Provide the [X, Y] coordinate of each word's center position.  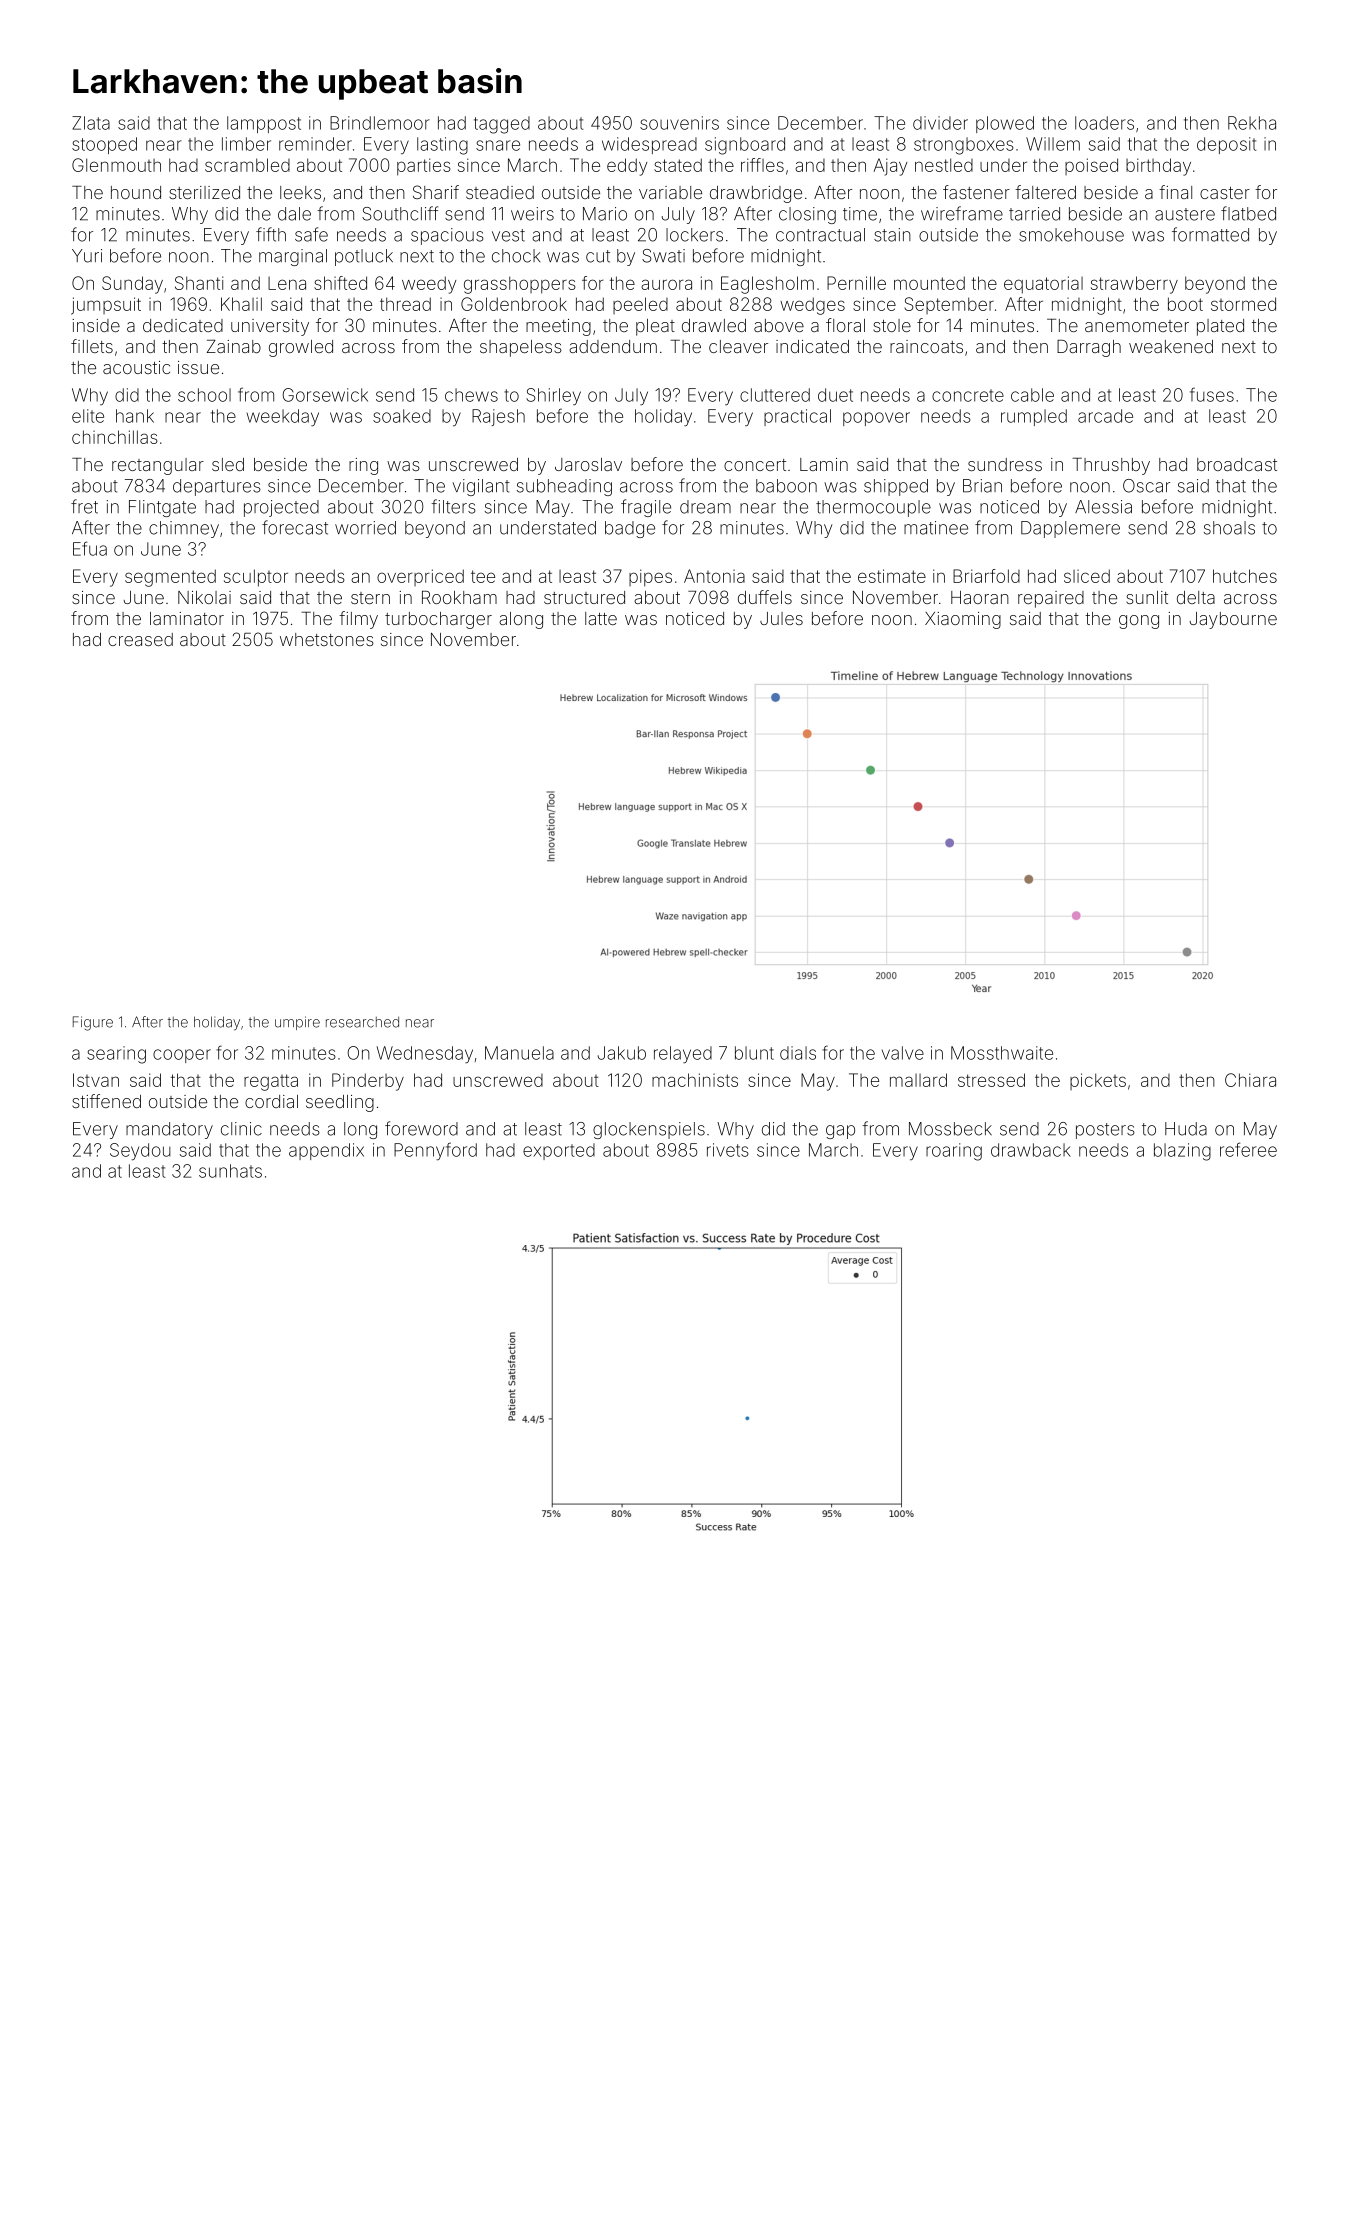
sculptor [256, 578]
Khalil [241, 304]
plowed [1005, 124]
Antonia [714, 576]
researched [362, 1022]
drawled [714, 325]
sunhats [230, 1171]
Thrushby [1111, 466]
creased [140, 639]
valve [903, 1053]
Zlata [91, 123]
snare [498, 145]
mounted [929, 283]
